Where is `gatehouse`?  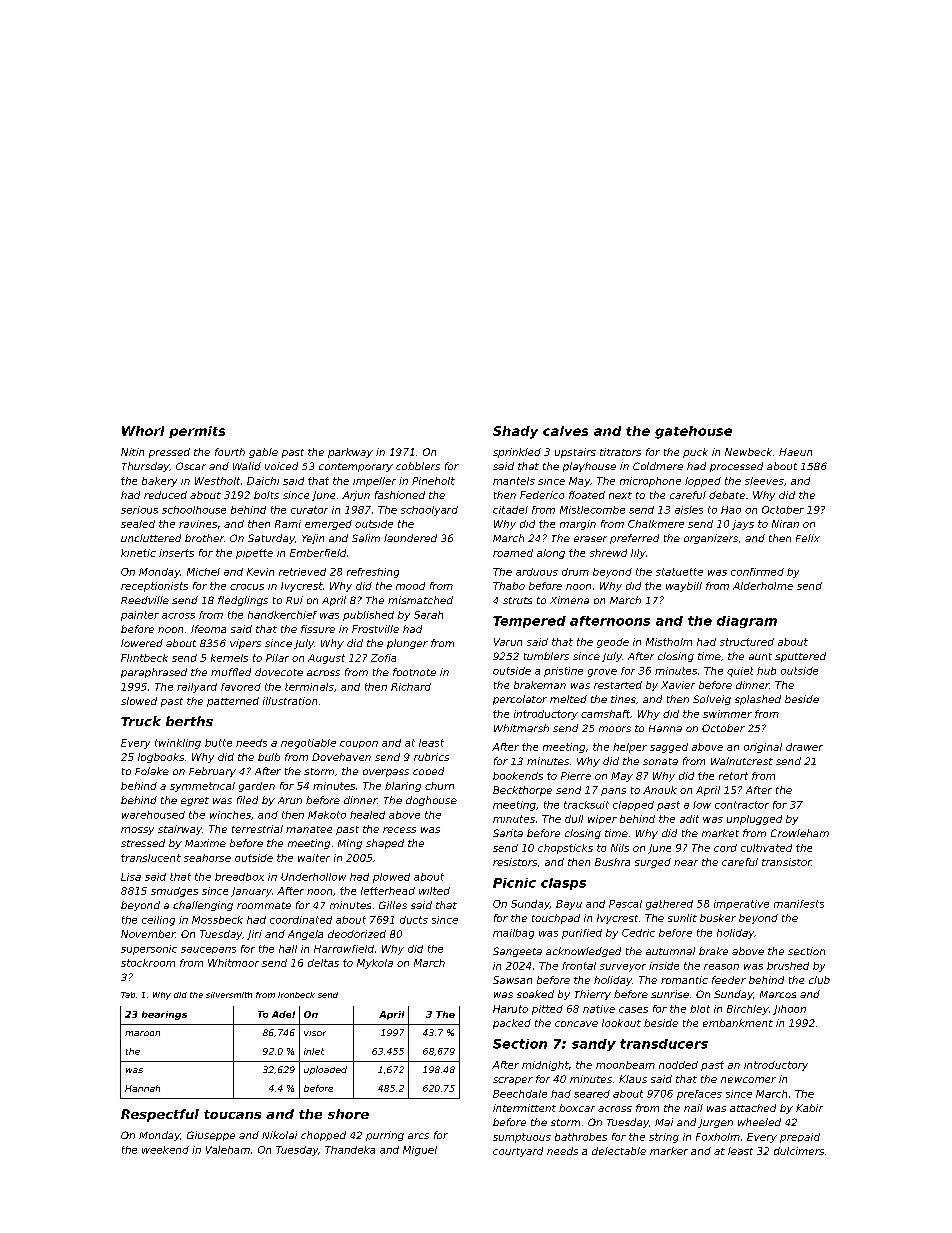 gatehouse is located at coordinates (693, 432).
